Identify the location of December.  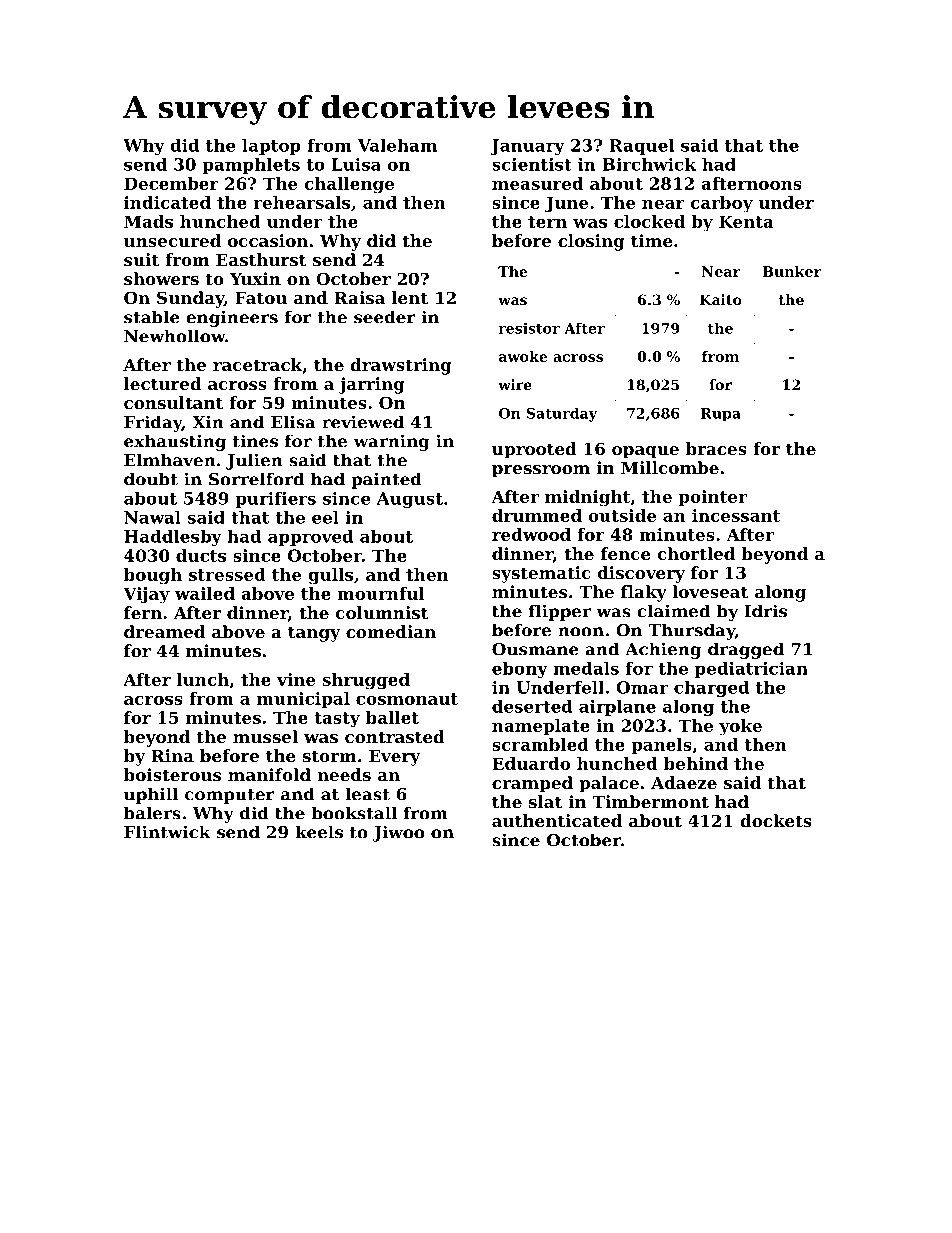
(171, 183).
